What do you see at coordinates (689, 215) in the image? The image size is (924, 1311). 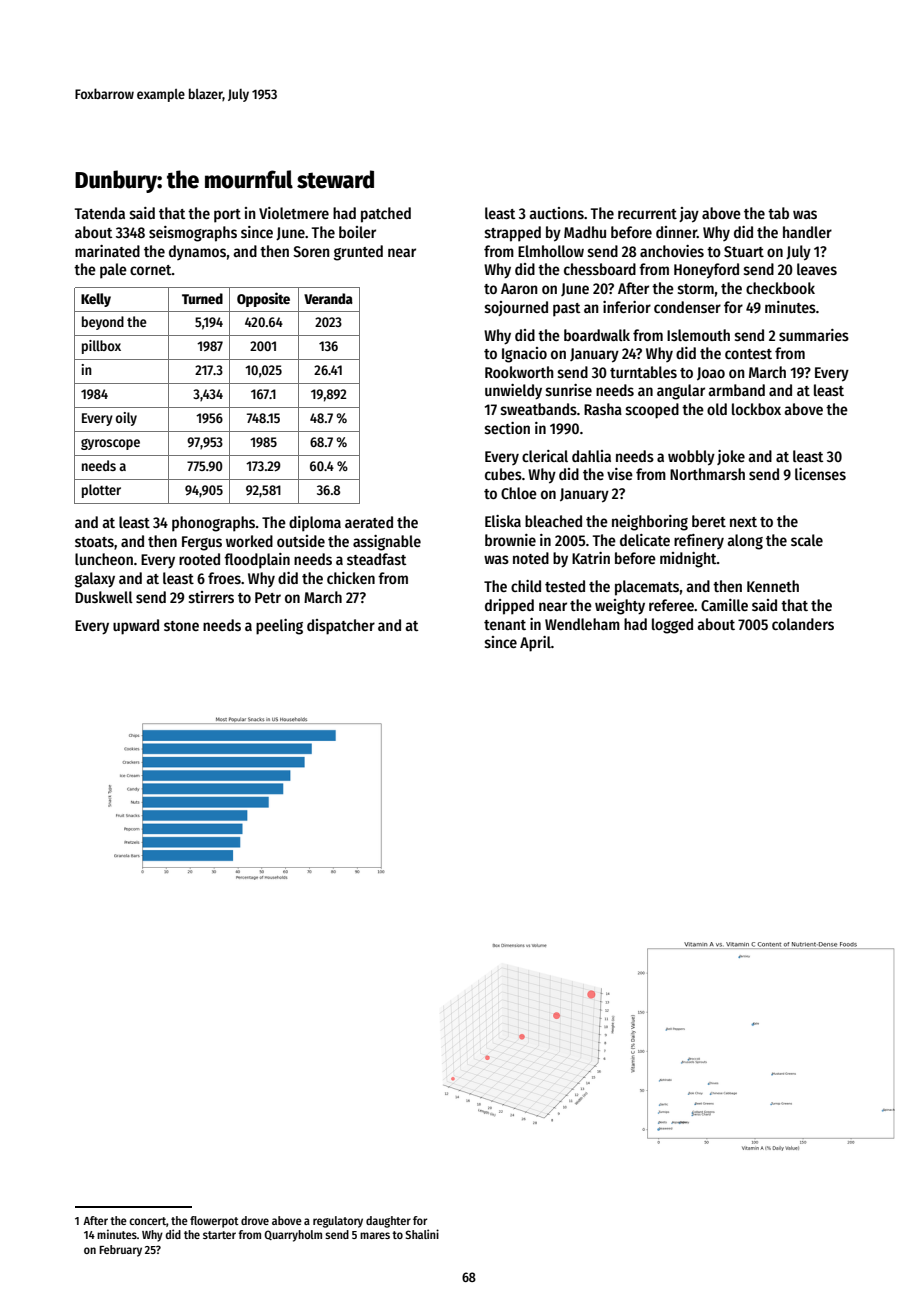 I see `jay` at bounding box center [689, 215].
